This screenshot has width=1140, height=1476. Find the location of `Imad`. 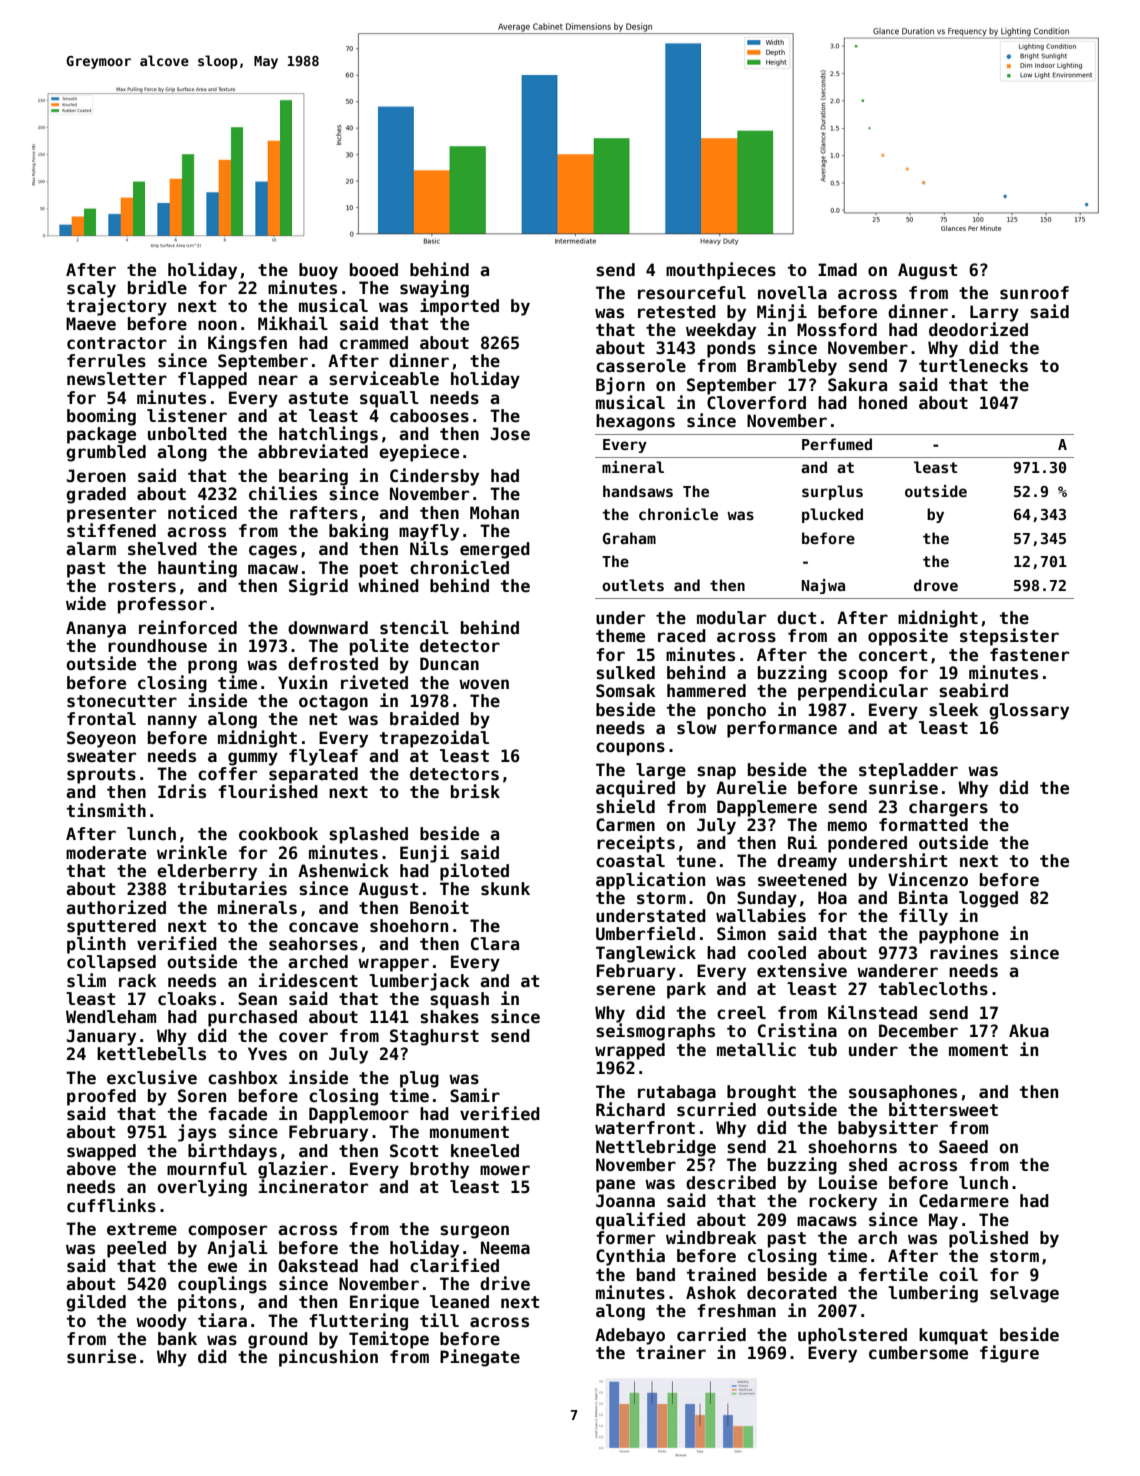

Imad is located at coordinates (837, 270).
